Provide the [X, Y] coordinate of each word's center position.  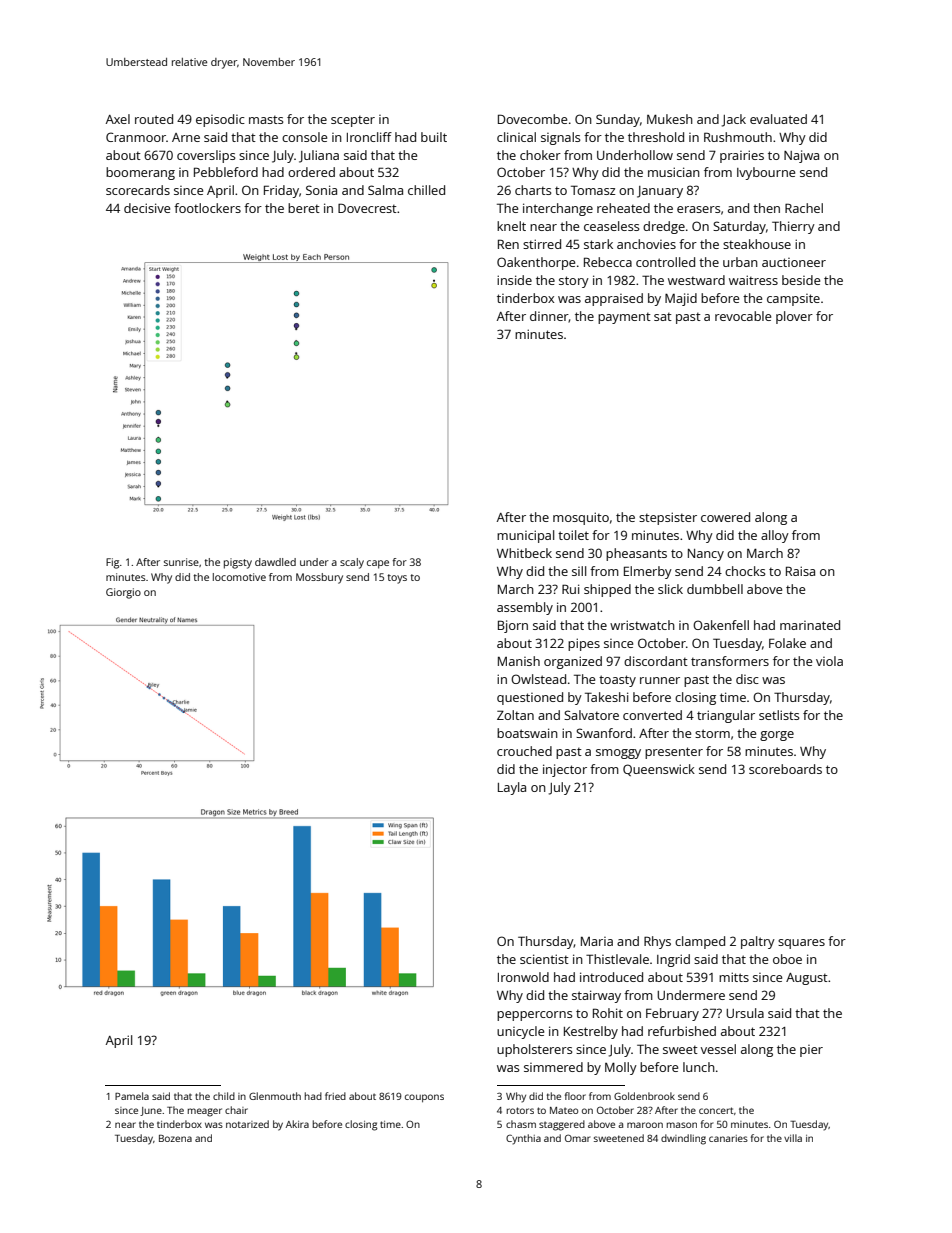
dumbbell [715, 589]
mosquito [581, 518]
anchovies [646, 244]
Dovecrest [367, 208]
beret [304, 208]
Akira [297, 1124]
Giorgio [123, 593]
